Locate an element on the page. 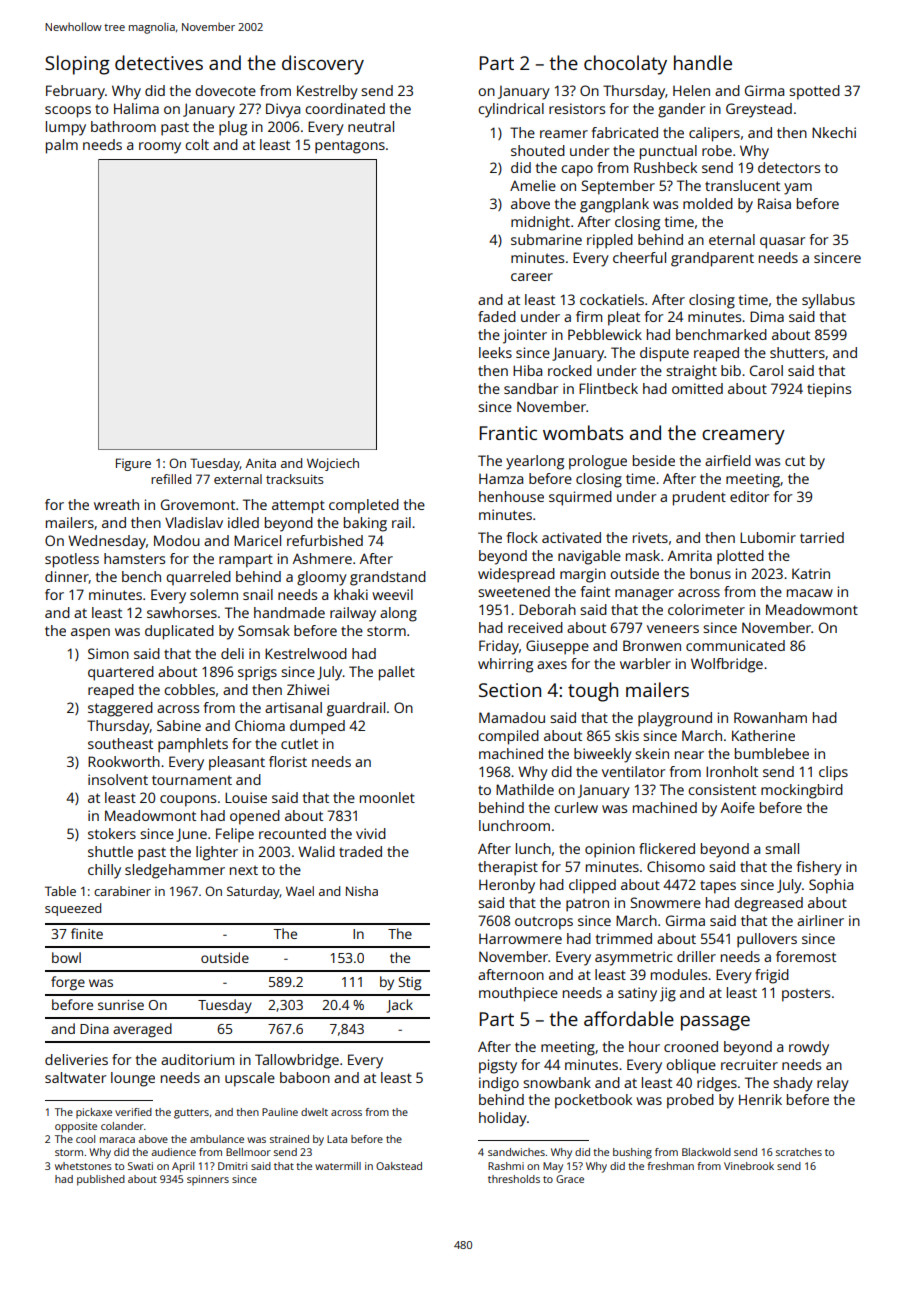 The image size is (908, 1316). idled is located at coordinates (243, 522).
